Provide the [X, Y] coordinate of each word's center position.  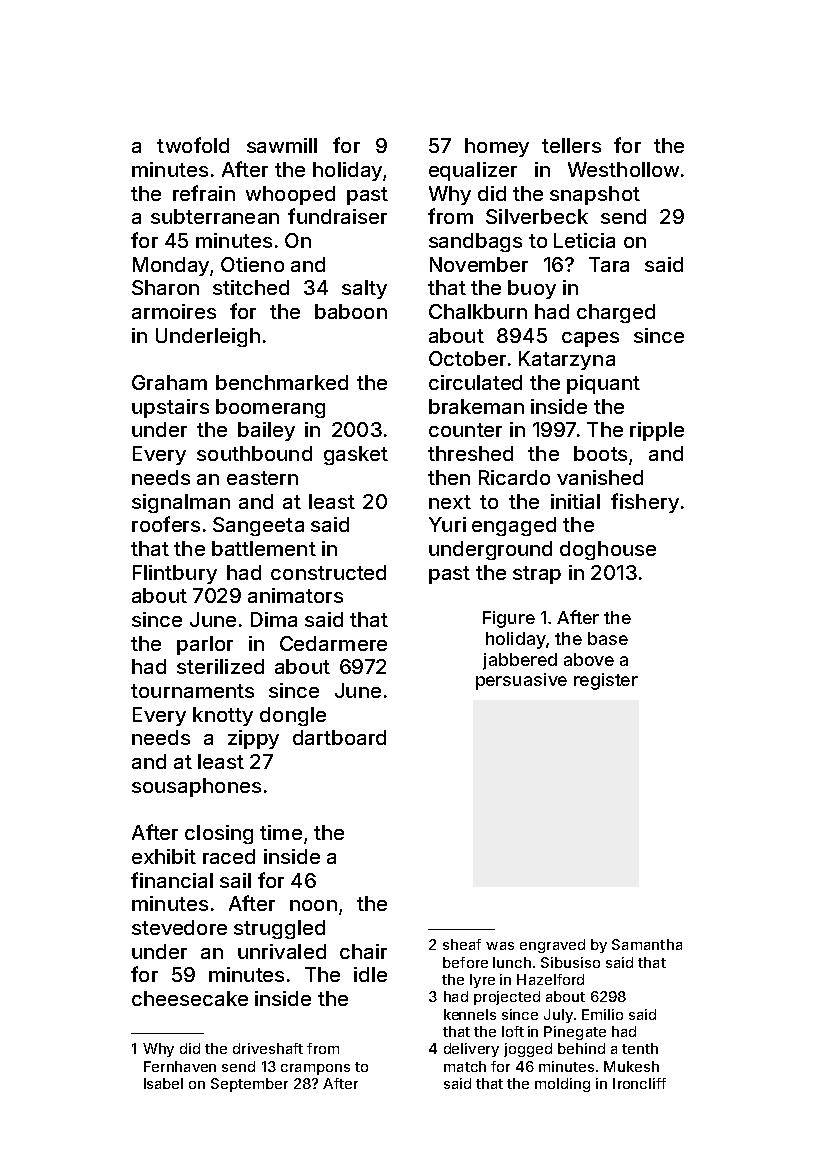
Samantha [647, 944]
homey [497, 147]
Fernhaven [180, 1066]
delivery [471, 1050]
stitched [251, 287]
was [500, 946]
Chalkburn [478, 311]
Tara [609, 264]
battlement [264, 548]
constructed [328, 572]
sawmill [282, 145]
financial [172, 880]
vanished [600, 477]
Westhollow [623, 169]
